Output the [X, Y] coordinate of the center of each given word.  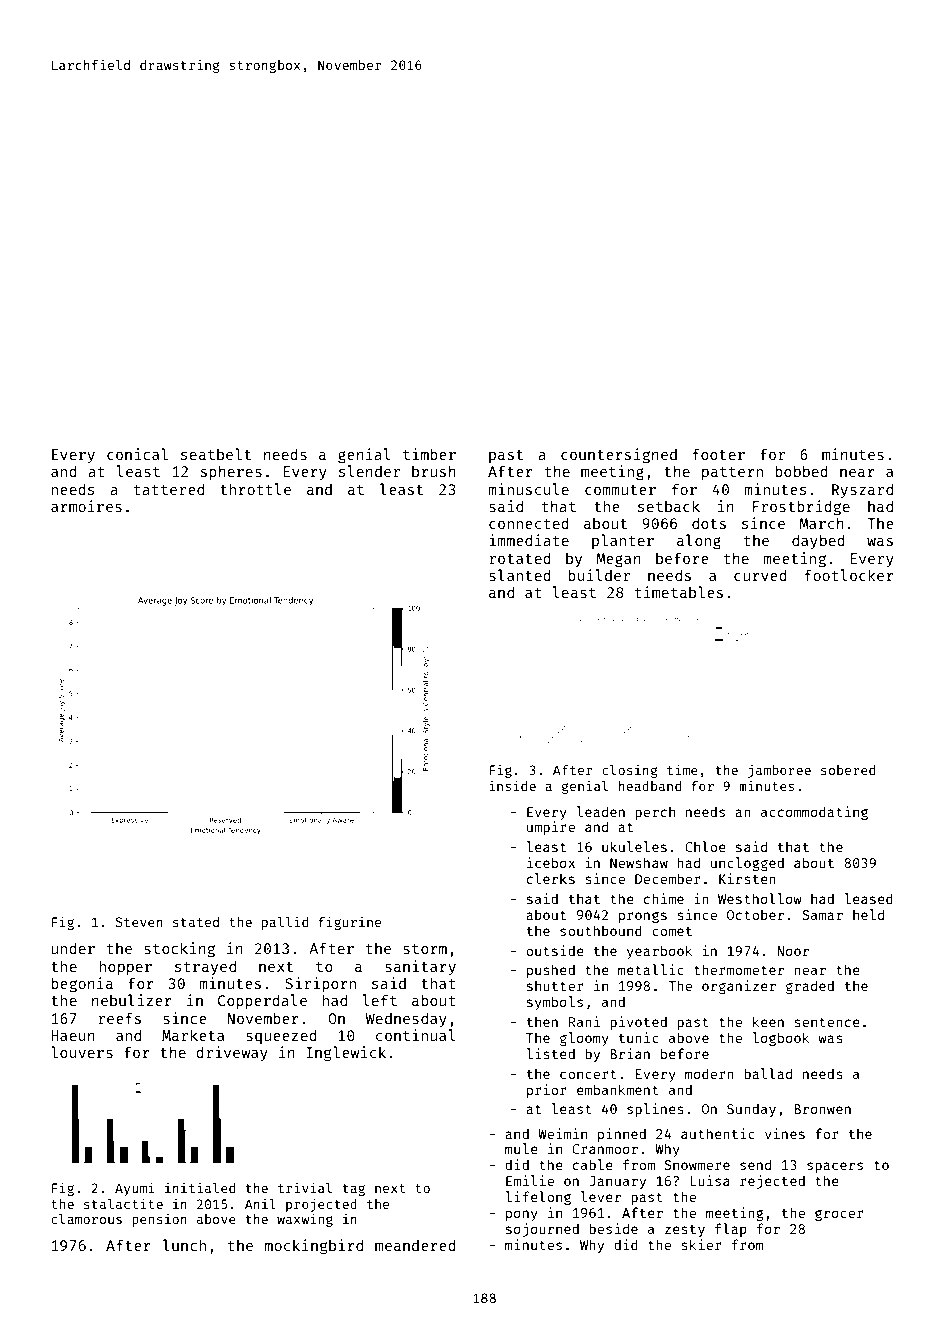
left [379, 1000]
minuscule [528, 489]
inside [512, 785]
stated [196, 922]
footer [719, 454]
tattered [169, 489]
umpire [551, 828]
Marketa [193, 1035]
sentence [827, 1022]
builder [599, 575]
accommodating [814, 813]
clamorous [86, 1218]
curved [760, 575]
